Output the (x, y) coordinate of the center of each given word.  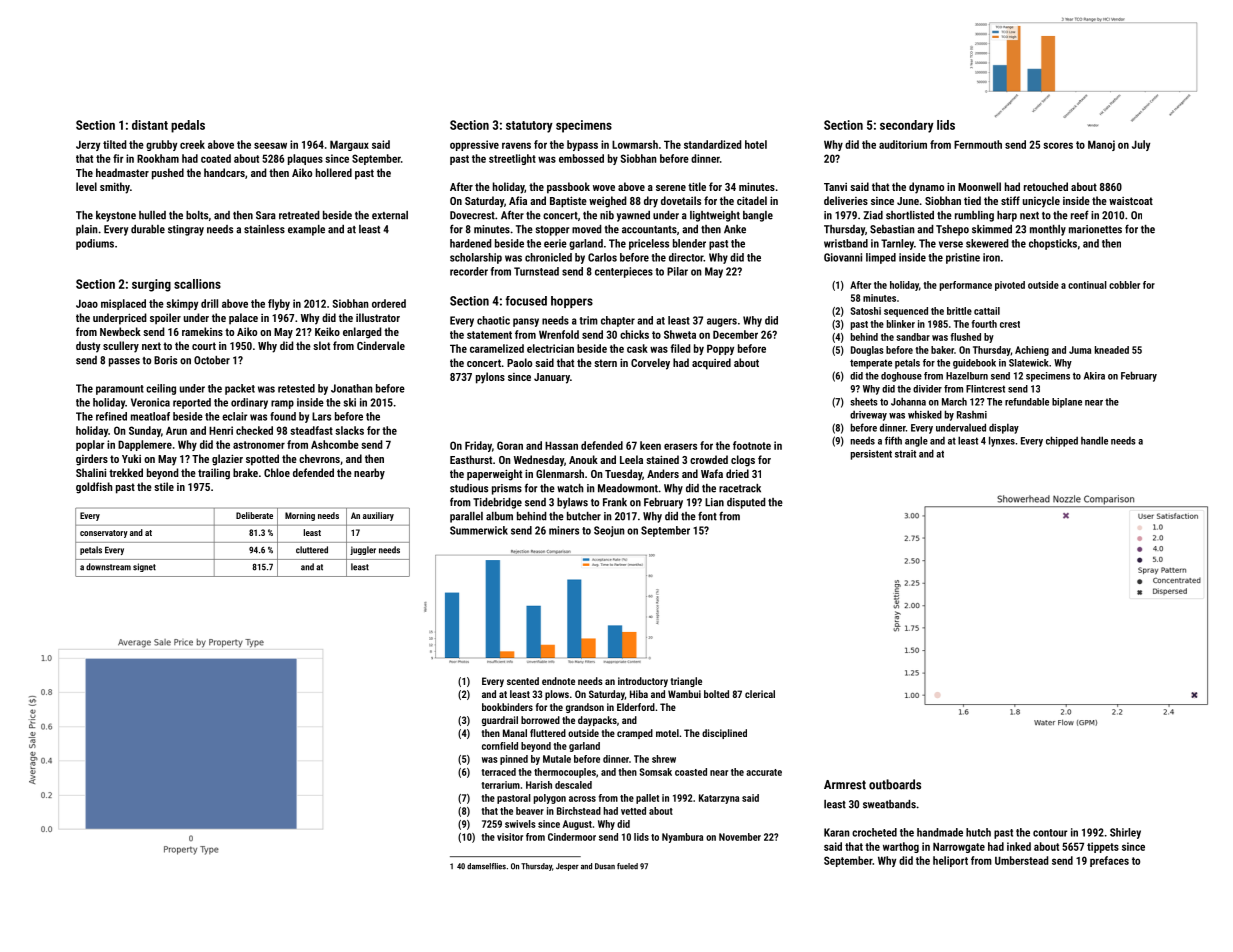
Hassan (561, 445)
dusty (88, 347)
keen (650, 445)
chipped (1062, 441)
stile (164, 486)
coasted (691, 772)
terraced (498, 772)
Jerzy (88, 145)
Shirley (1125, 833)
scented (523, 681)
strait (905, 454)
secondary (907, 126)
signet (144, 567)
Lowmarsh (635, 144)
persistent (871, 455)
